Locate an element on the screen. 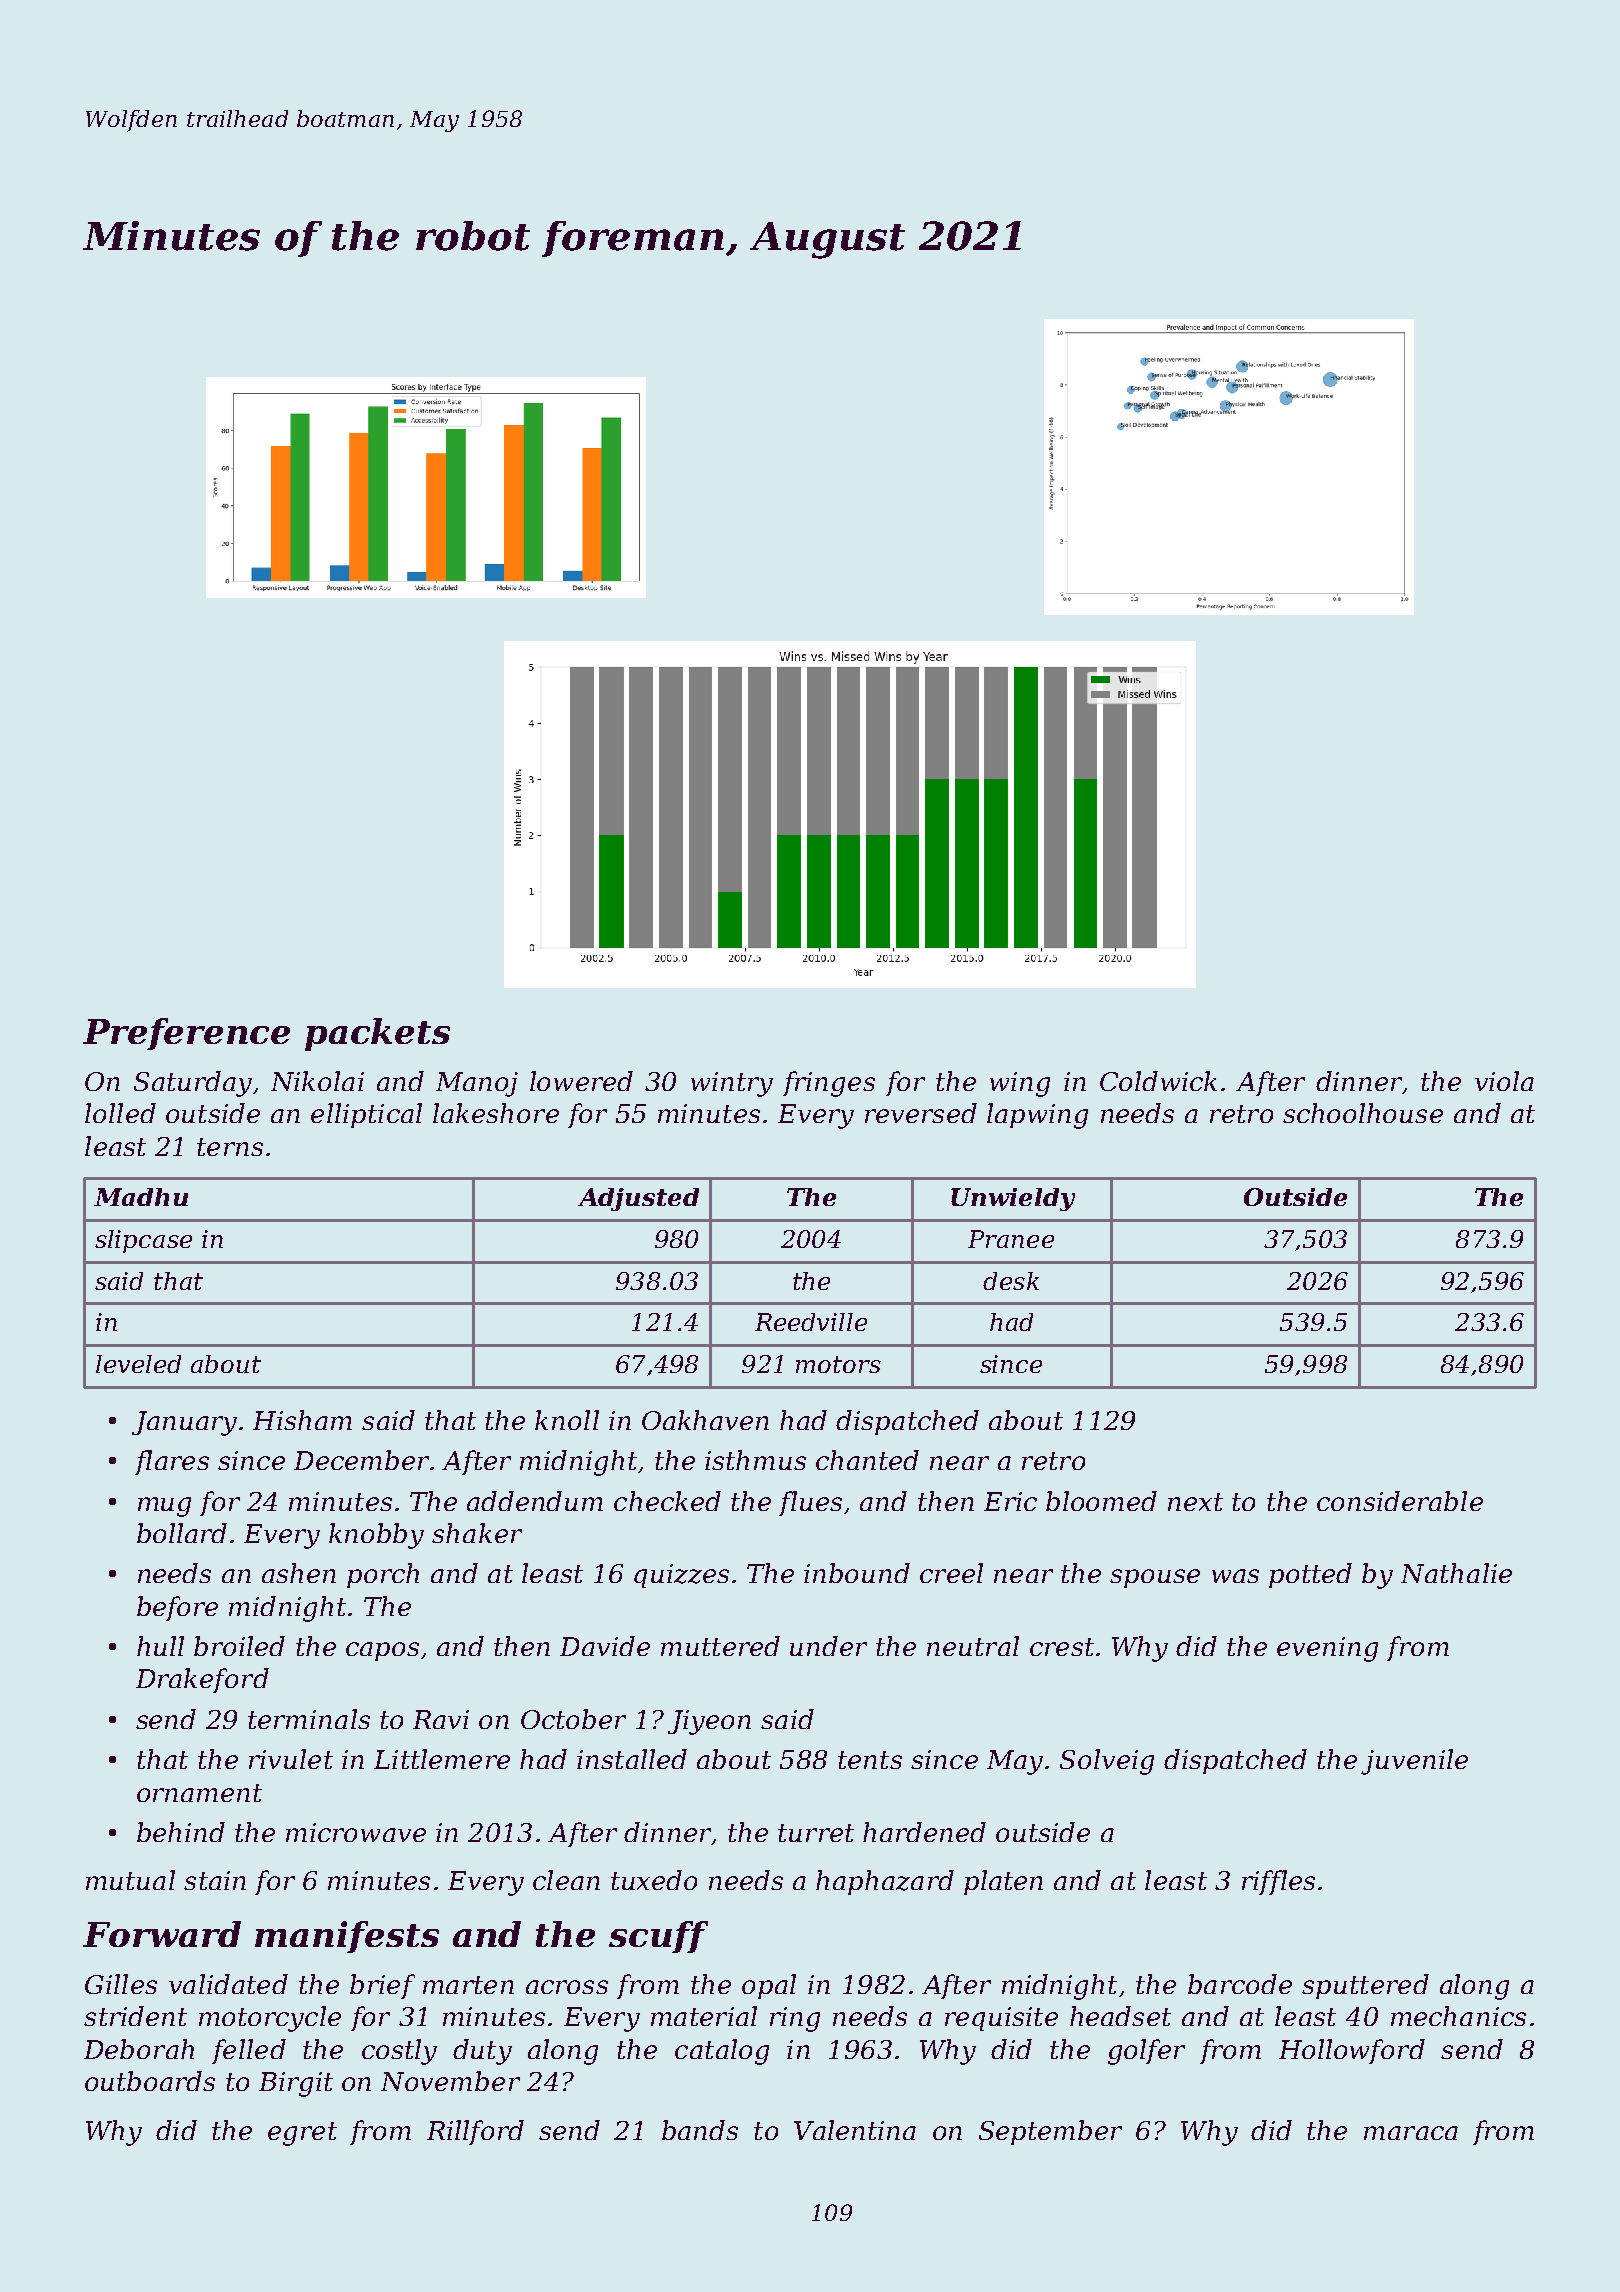  ornament is located at coordinates (199, 1793).
